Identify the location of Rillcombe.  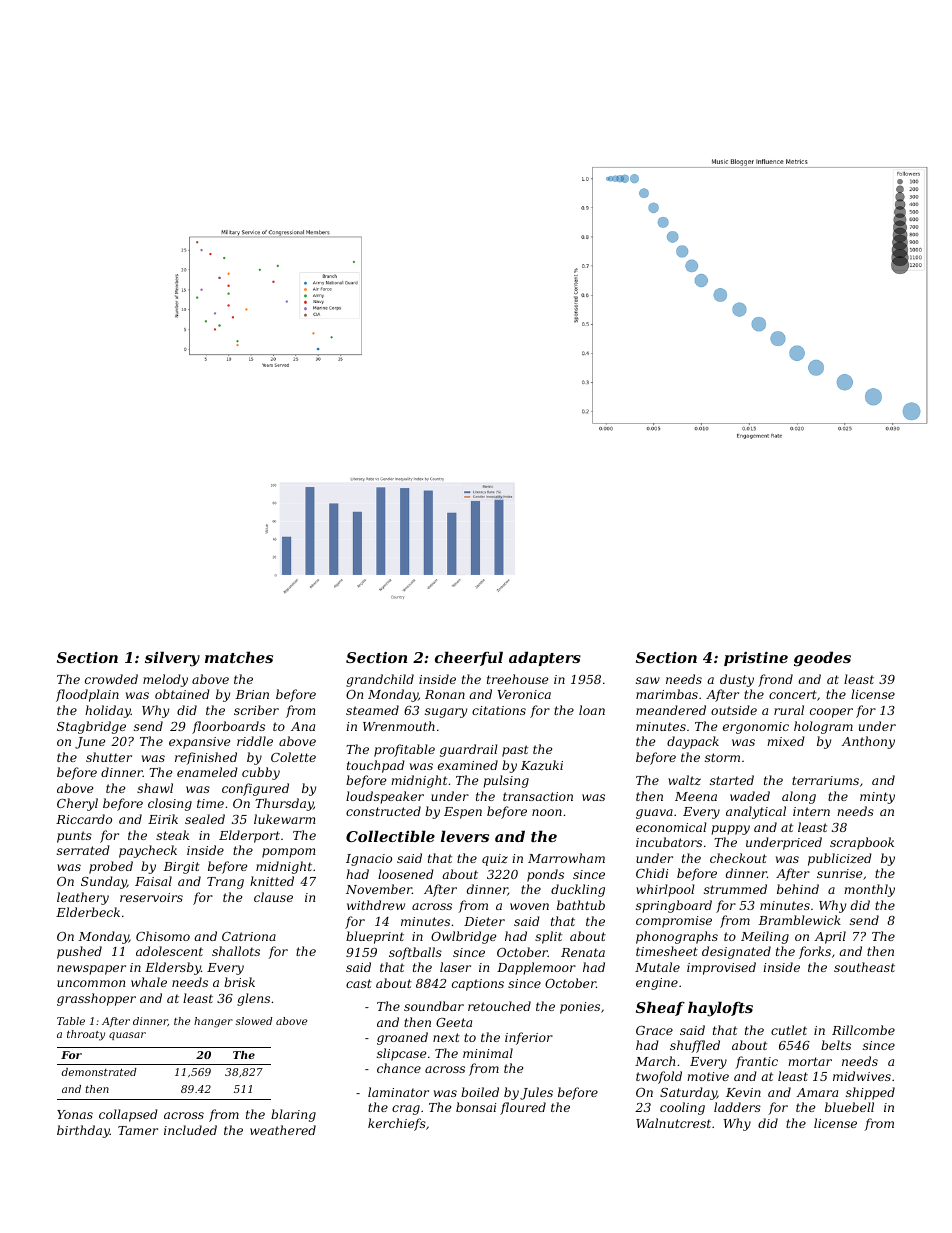
(863, 1030).
